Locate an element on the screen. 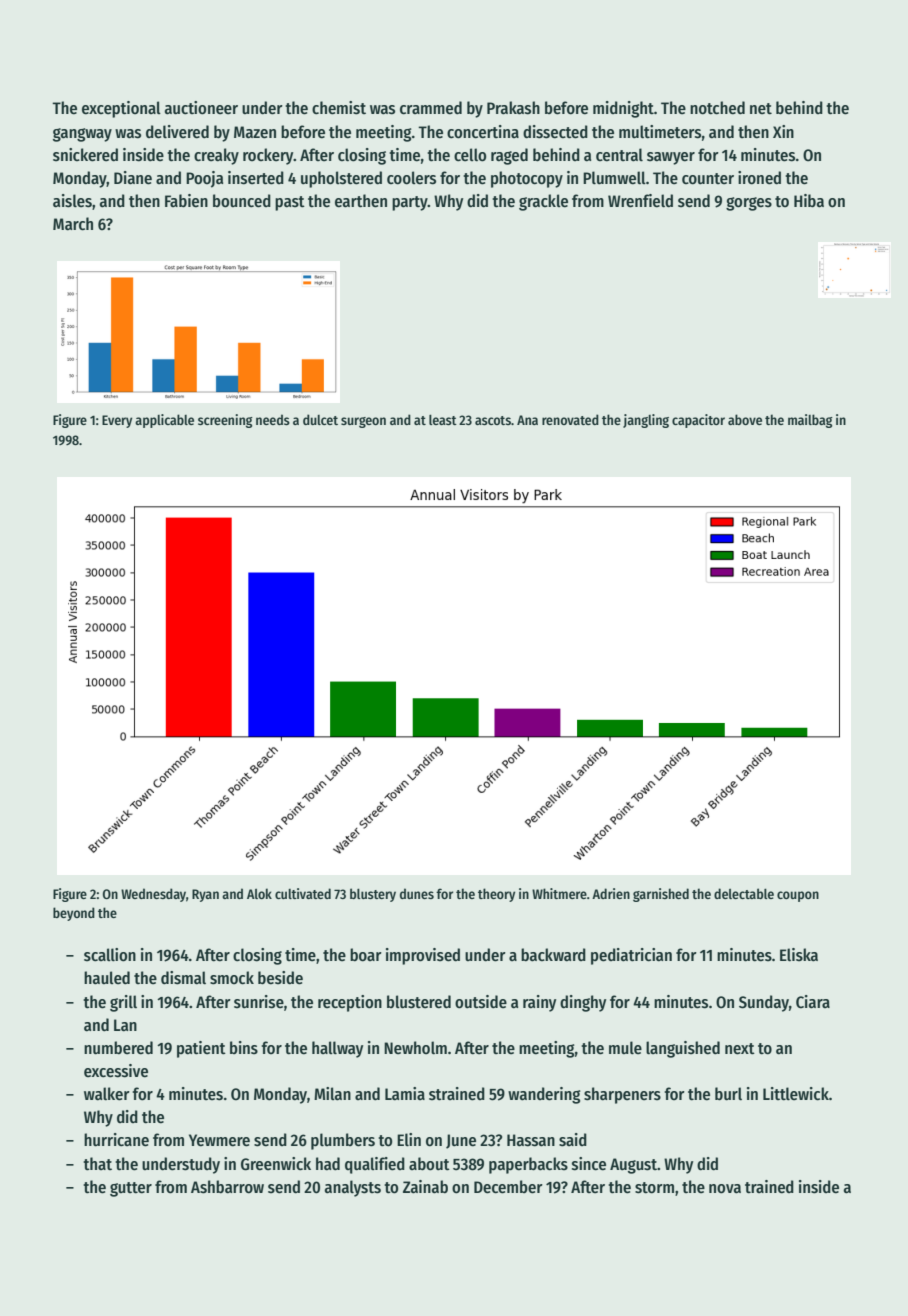  garnished is located at coordinates (661, 895).
